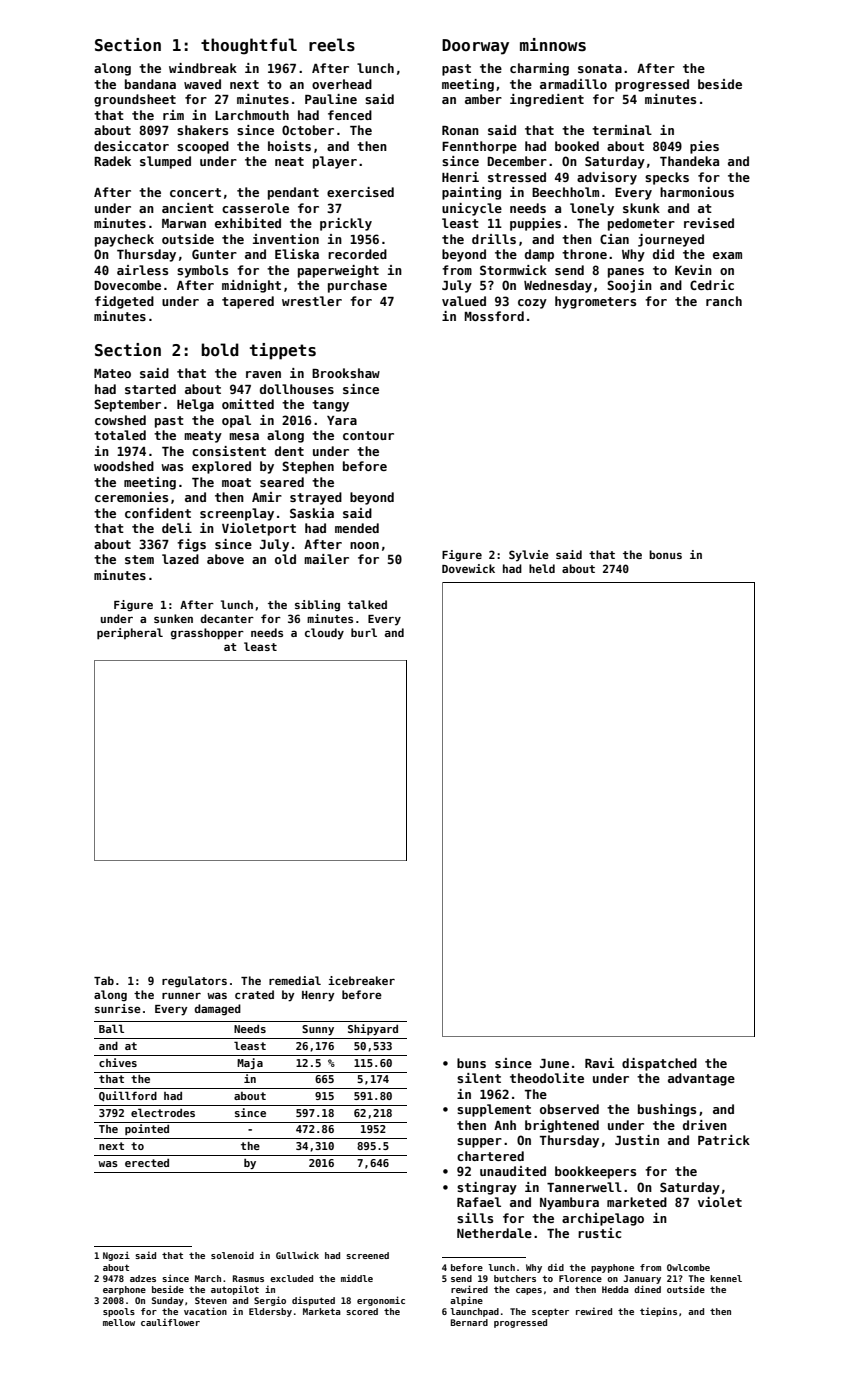 The image size is (849, 1400). Describe the element at coordinates (553, 45) in the screenshot. I see `minnows` at that location.
